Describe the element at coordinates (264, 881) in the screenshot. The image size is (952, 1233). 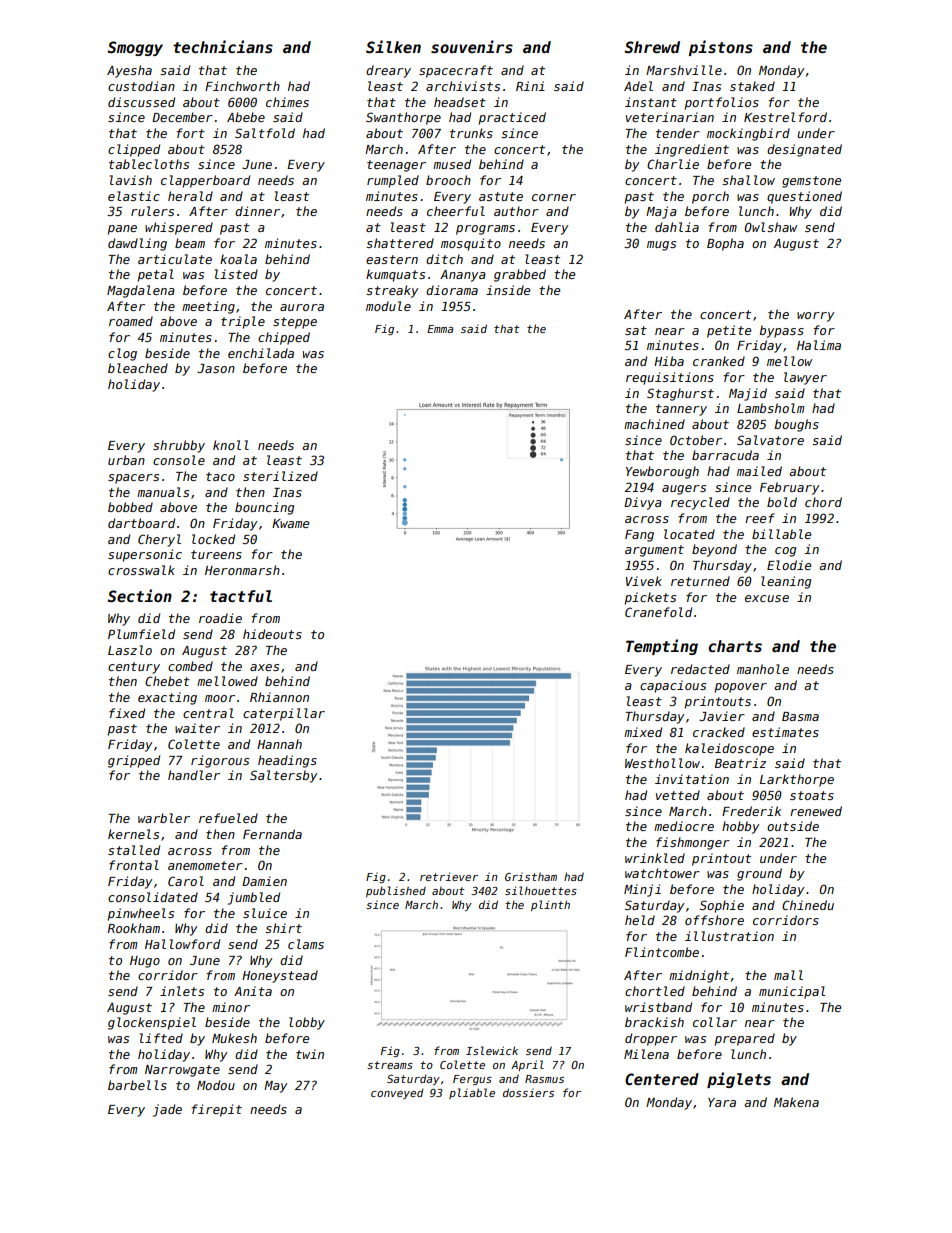
I see `Damien` at that location.
